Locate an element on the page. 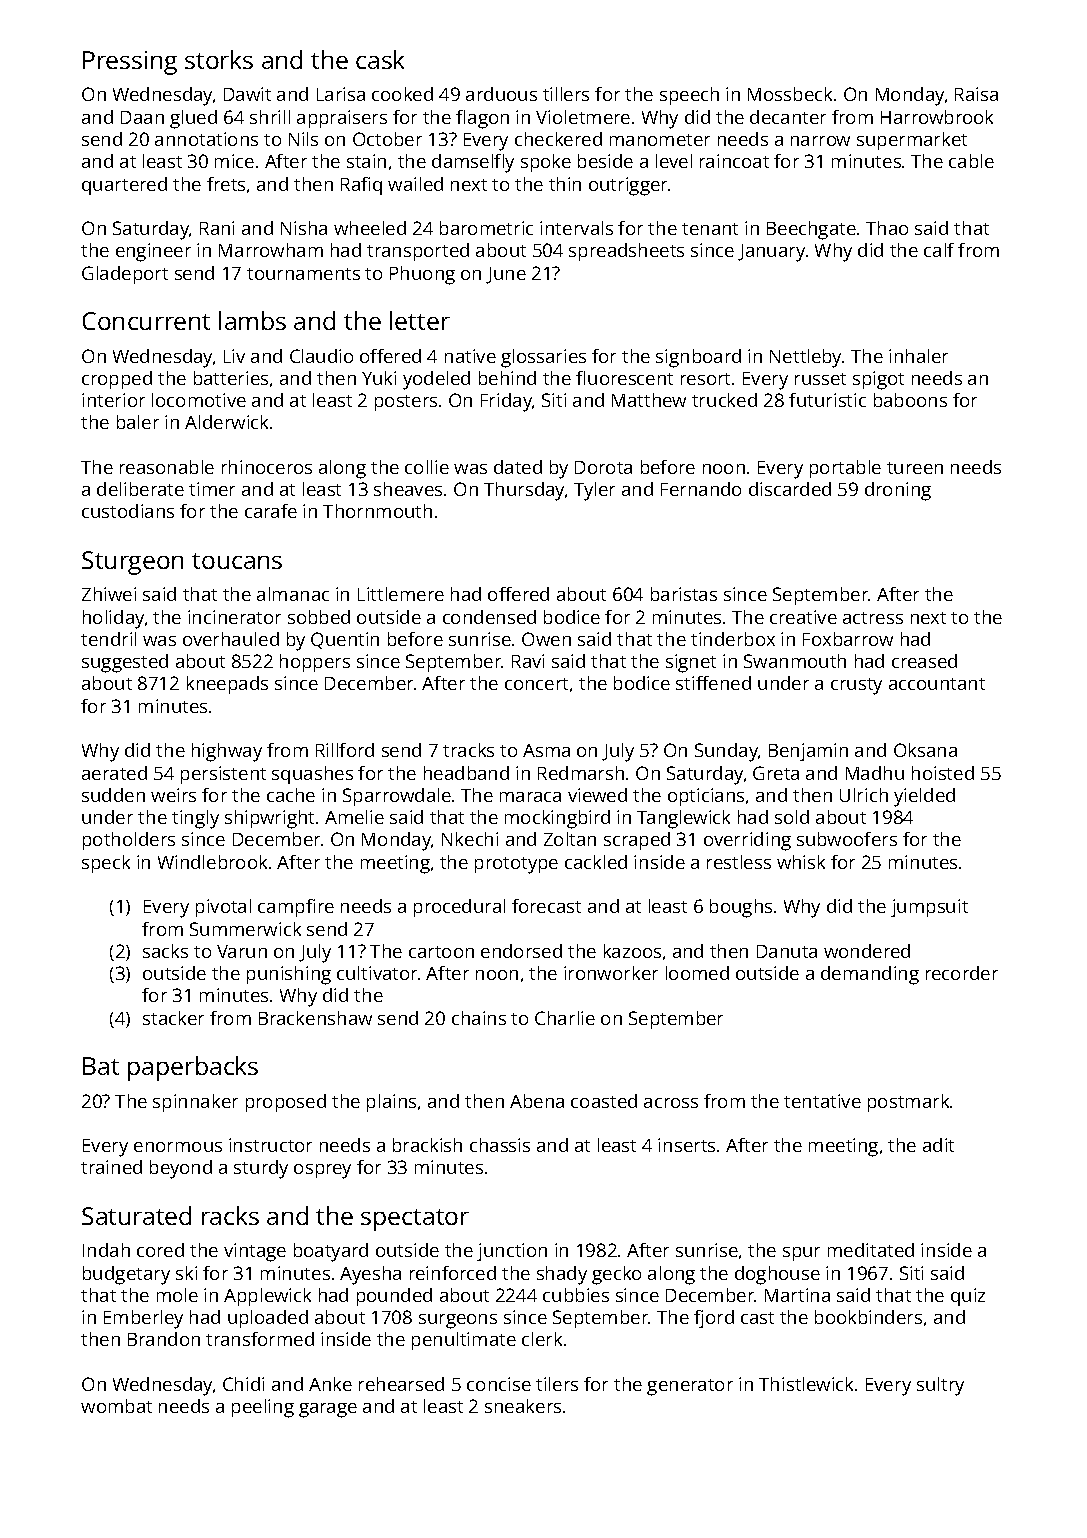  carafe is located at coordinates (271, 511).
